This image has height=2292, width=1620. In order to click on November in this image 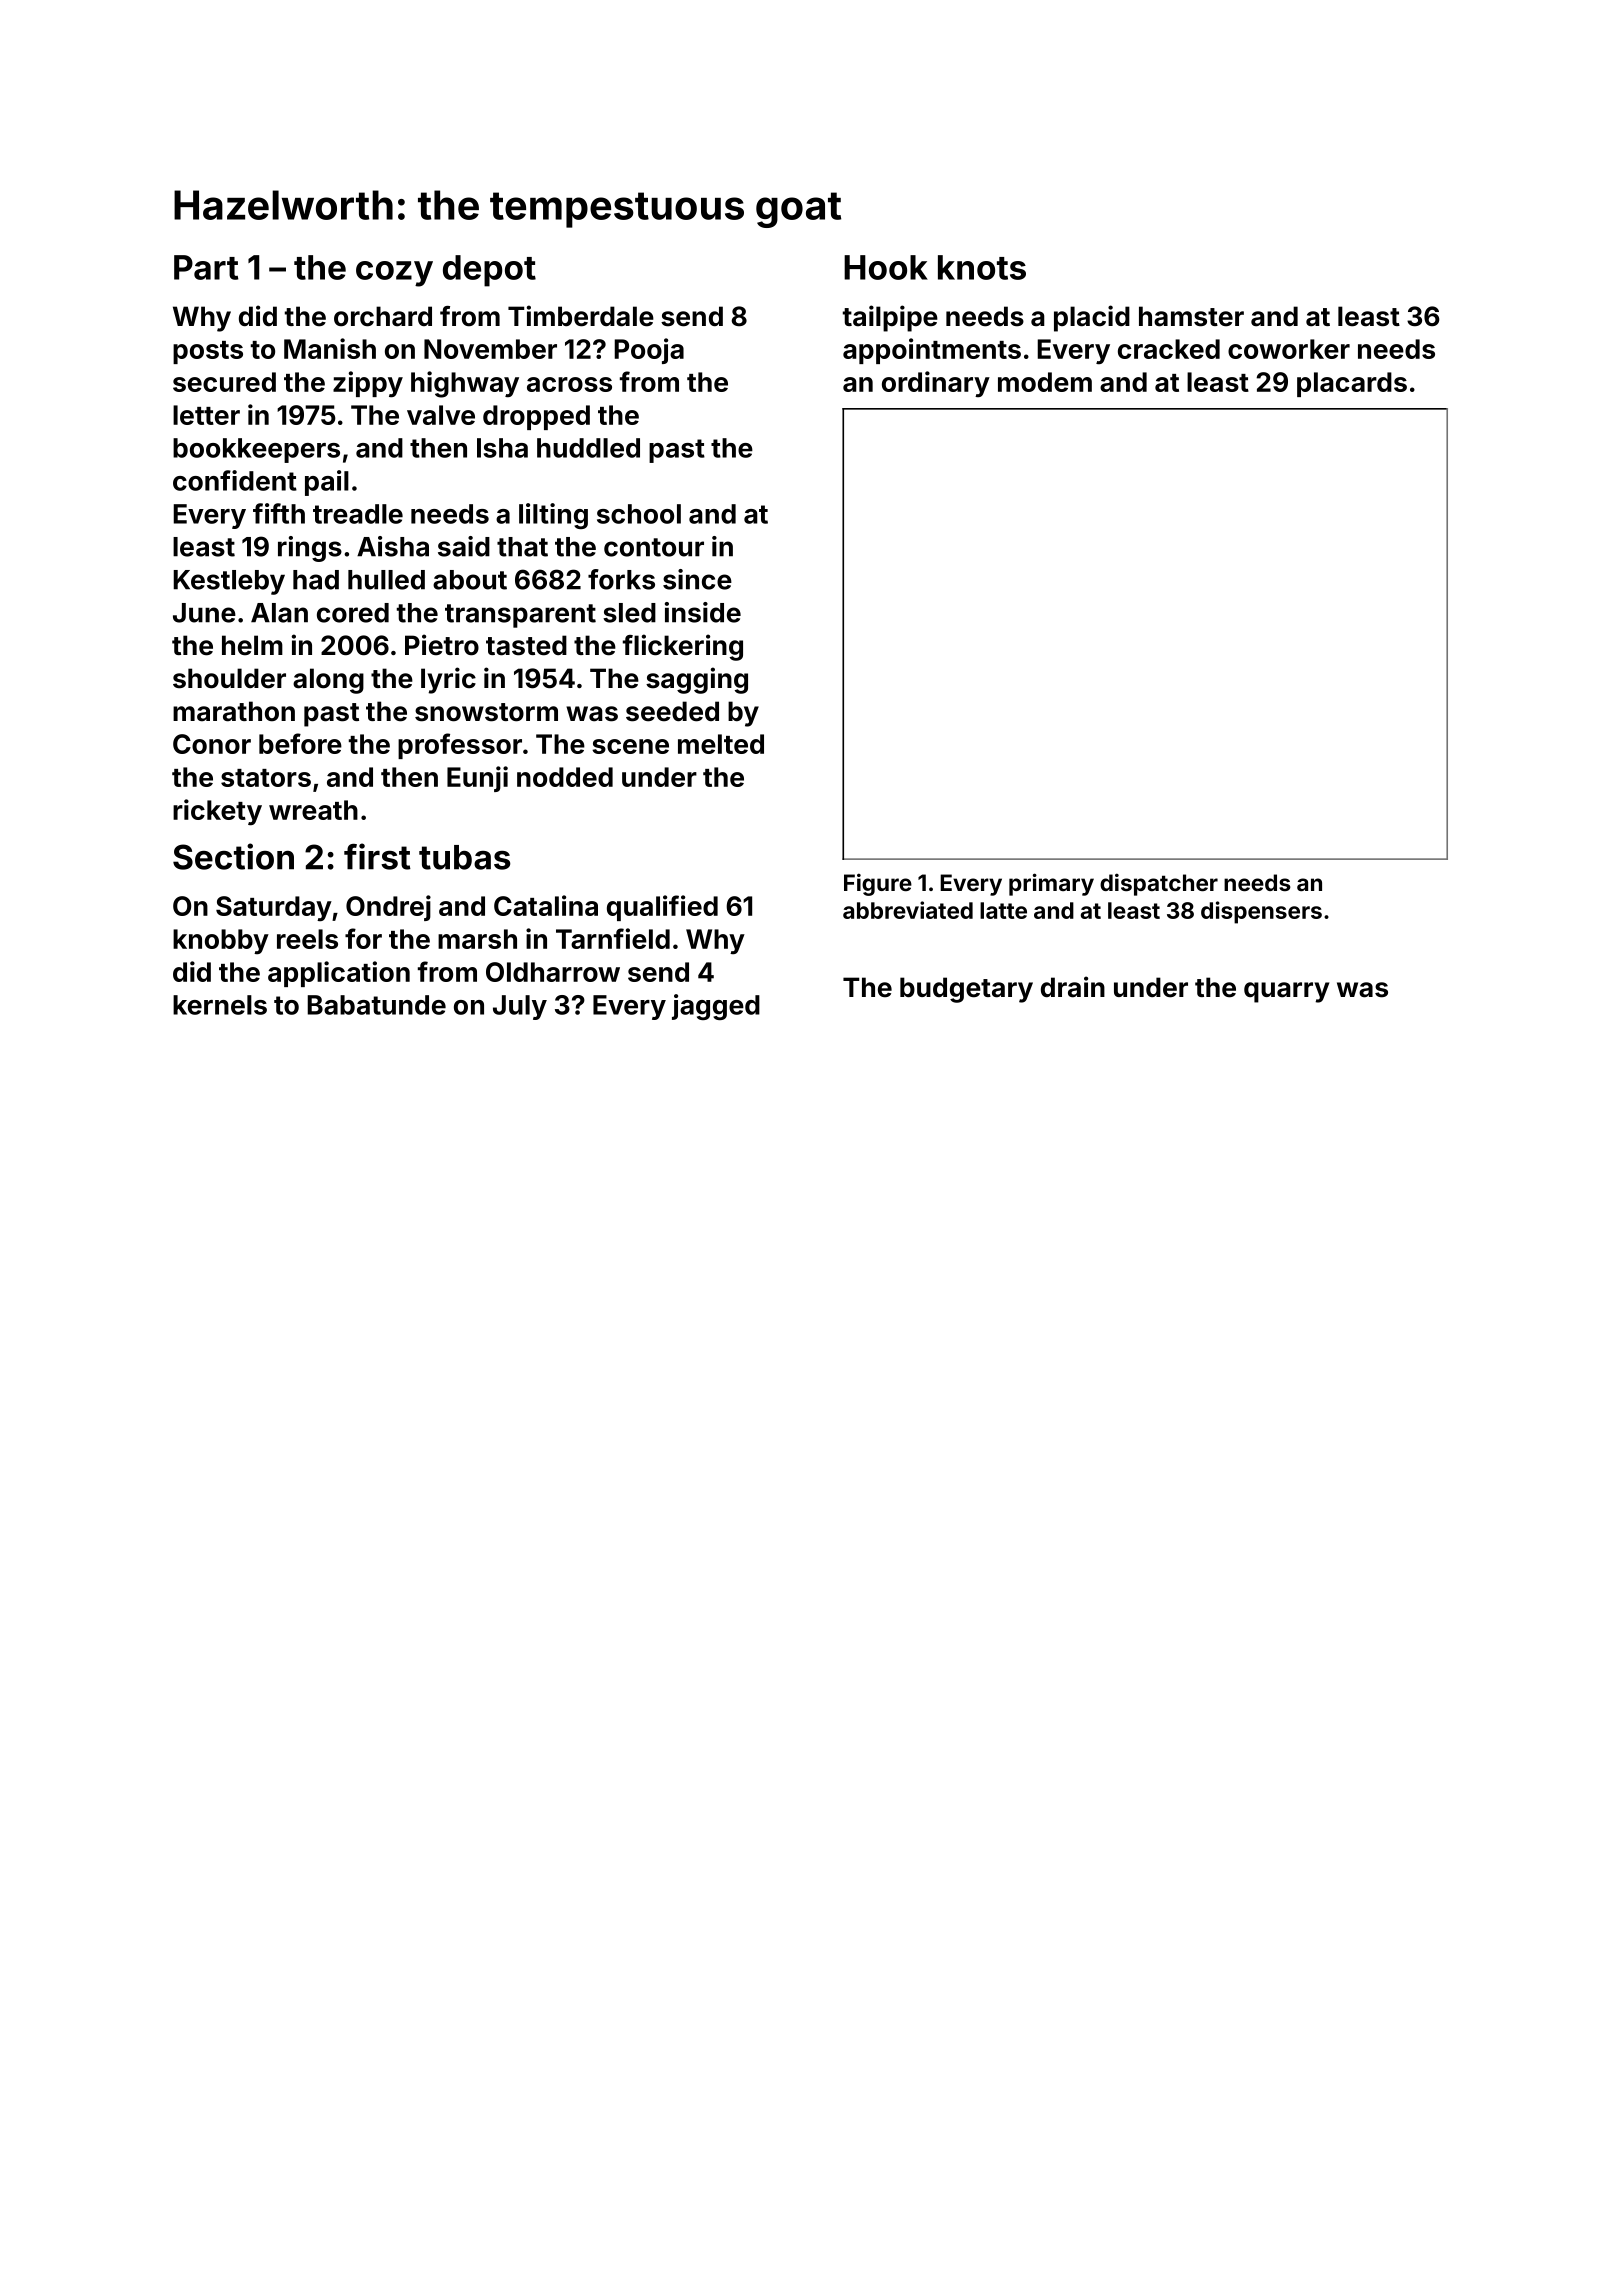, I will do `click(490, 349)`.
